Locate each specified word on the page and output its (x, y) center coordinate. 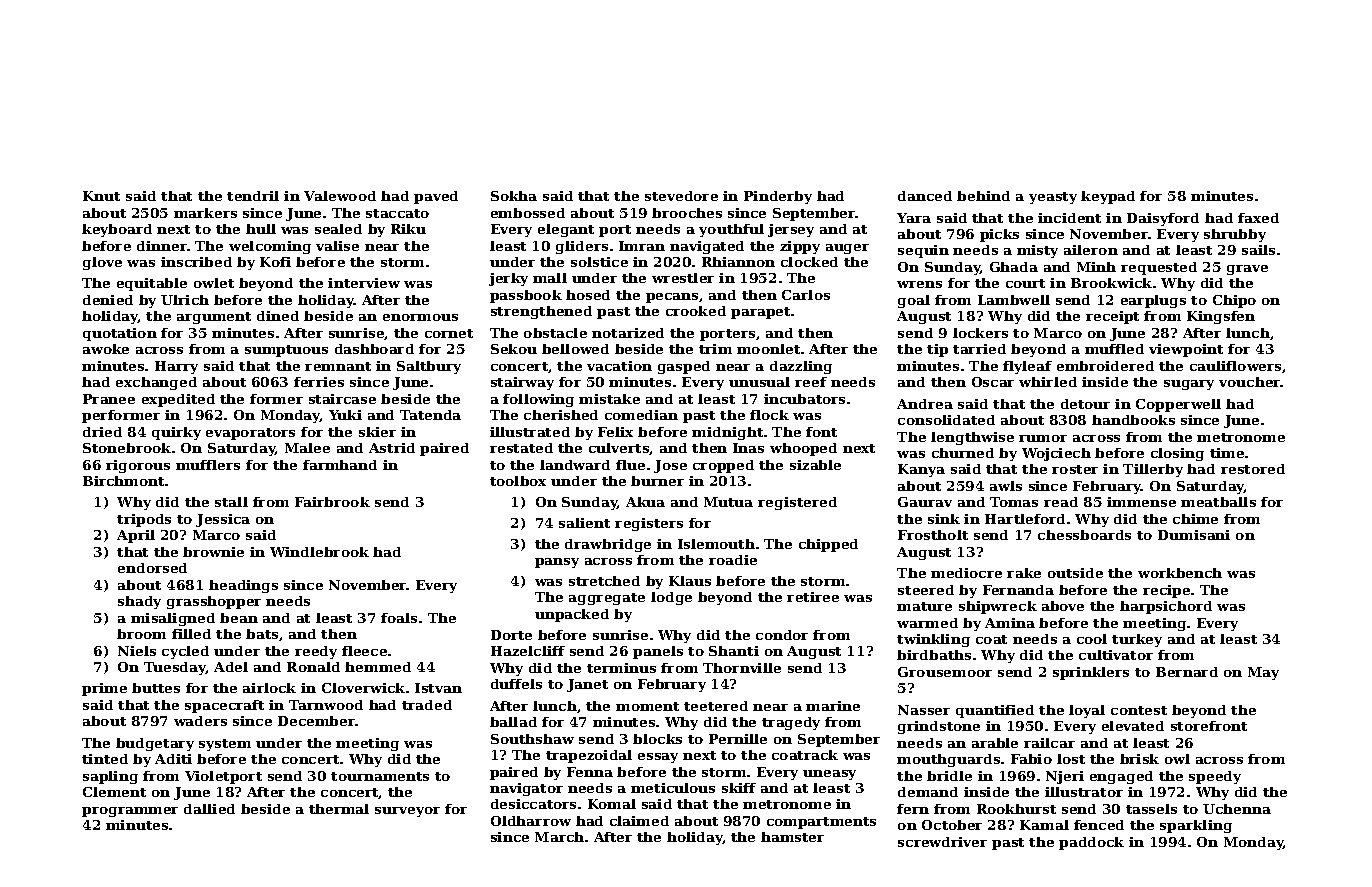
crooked (696, 311)
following (538, 400)
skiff (739, 788)
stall (231, 502)
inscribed (196, 262)
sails (1258, 250)
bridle (949, 776)
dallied (209, 809)
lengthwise (972, 438)
